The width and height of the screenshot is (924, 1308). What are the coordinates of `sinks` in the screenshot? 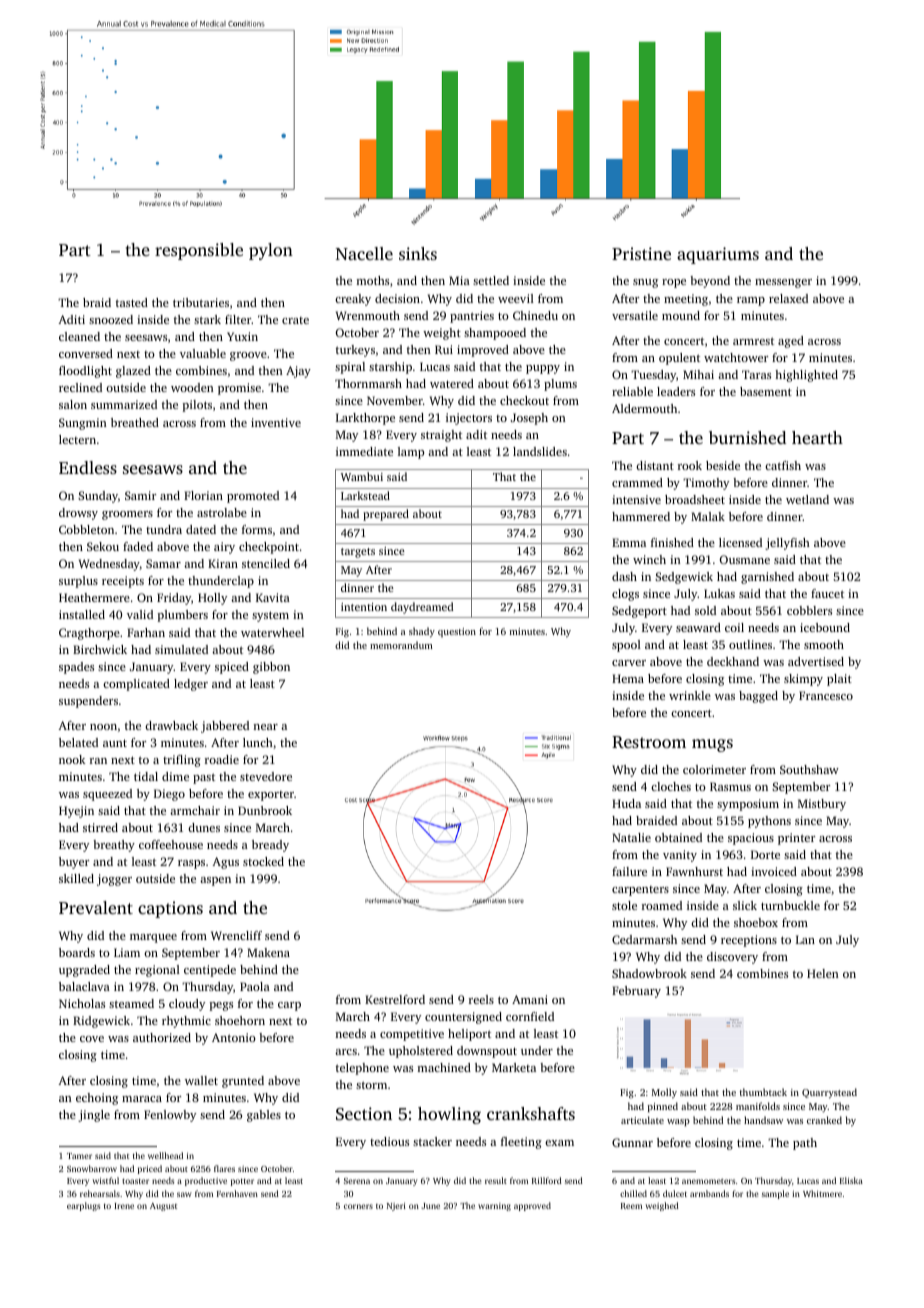 It's located at (418, 253).
